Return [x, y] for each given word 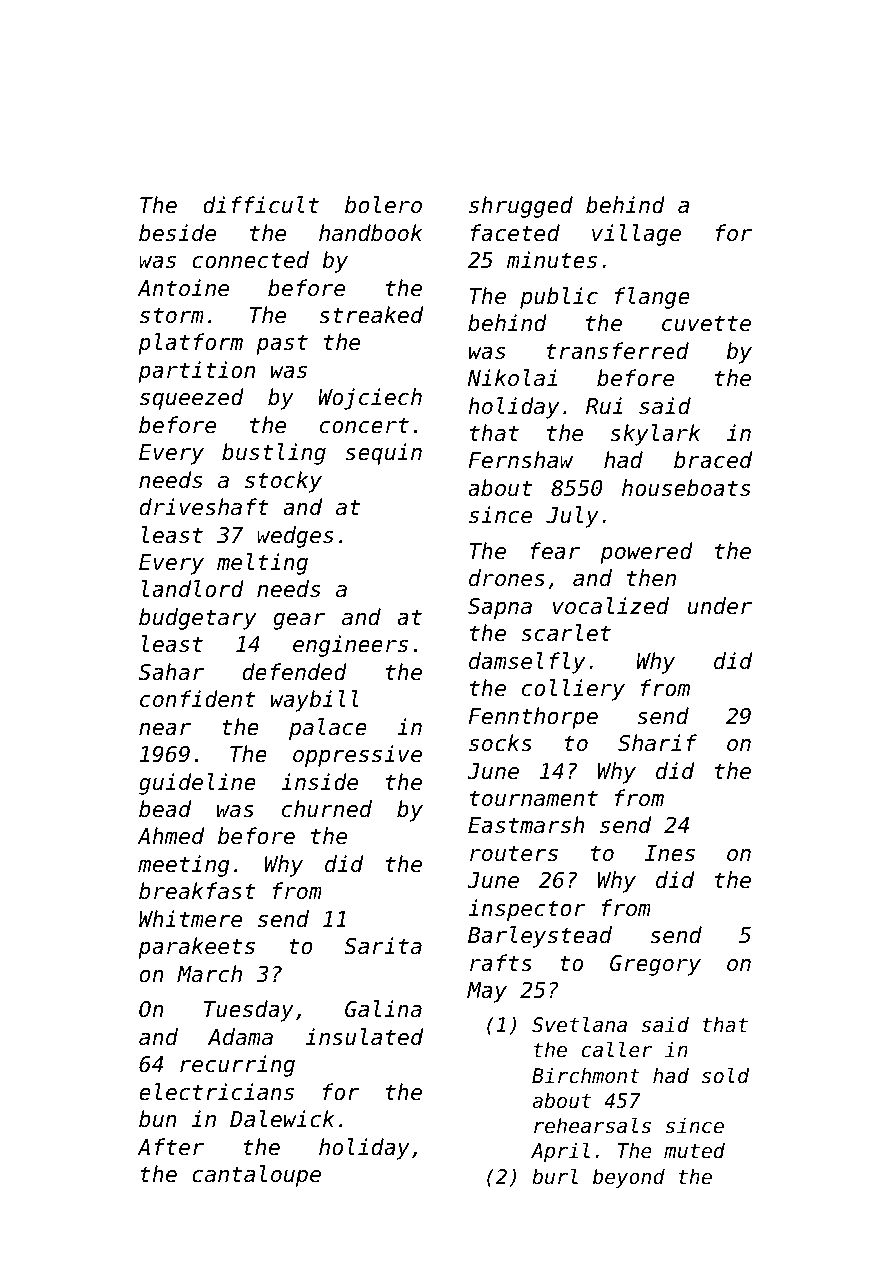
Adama [240, 1037]
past [282, 344]
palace [328, 729]
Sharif [657, 743]
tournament [534, 798]
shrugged [521, 207]
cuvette [706, 323]
